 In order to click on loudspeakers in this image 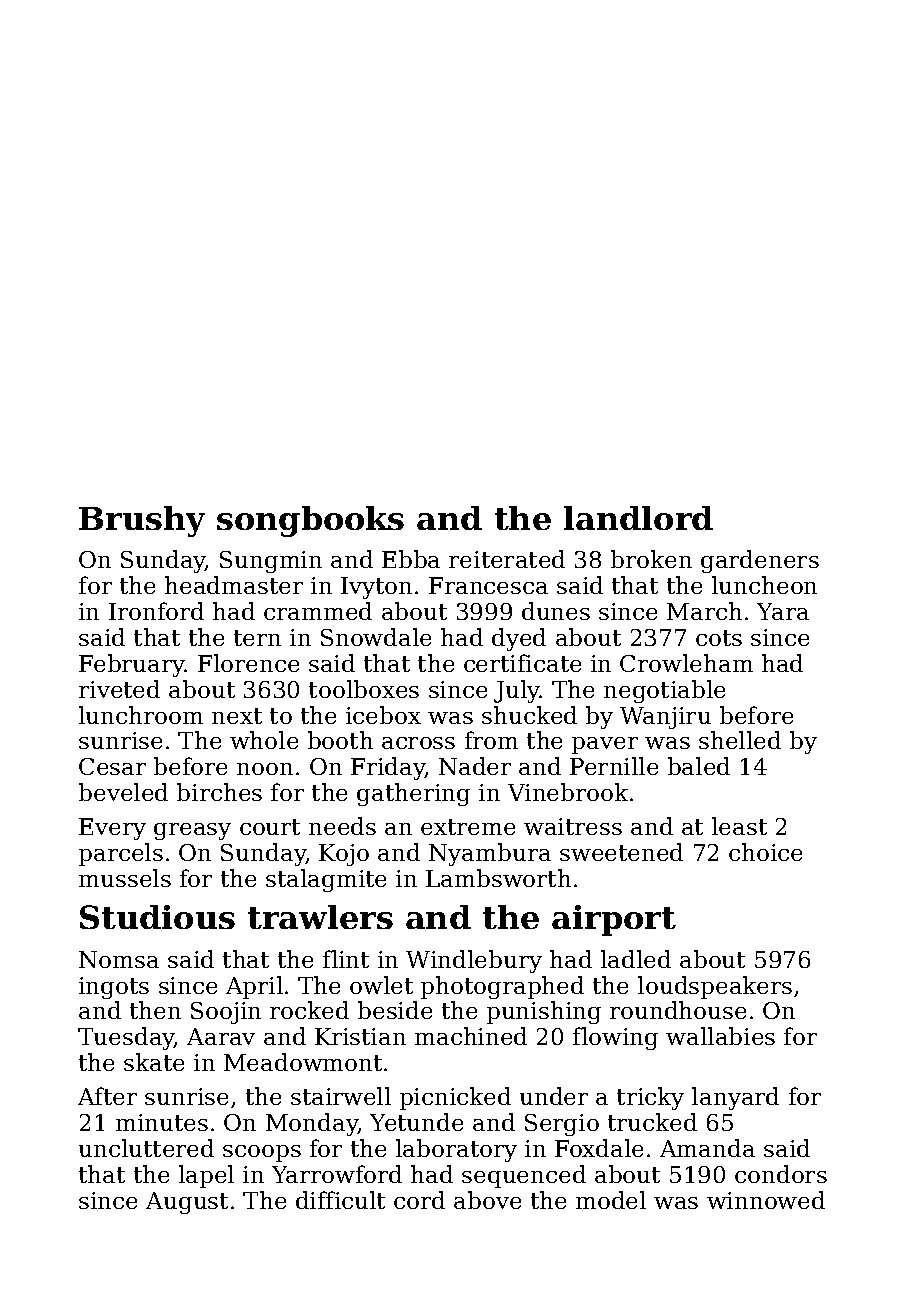, I will do `click(715, 987)`.
